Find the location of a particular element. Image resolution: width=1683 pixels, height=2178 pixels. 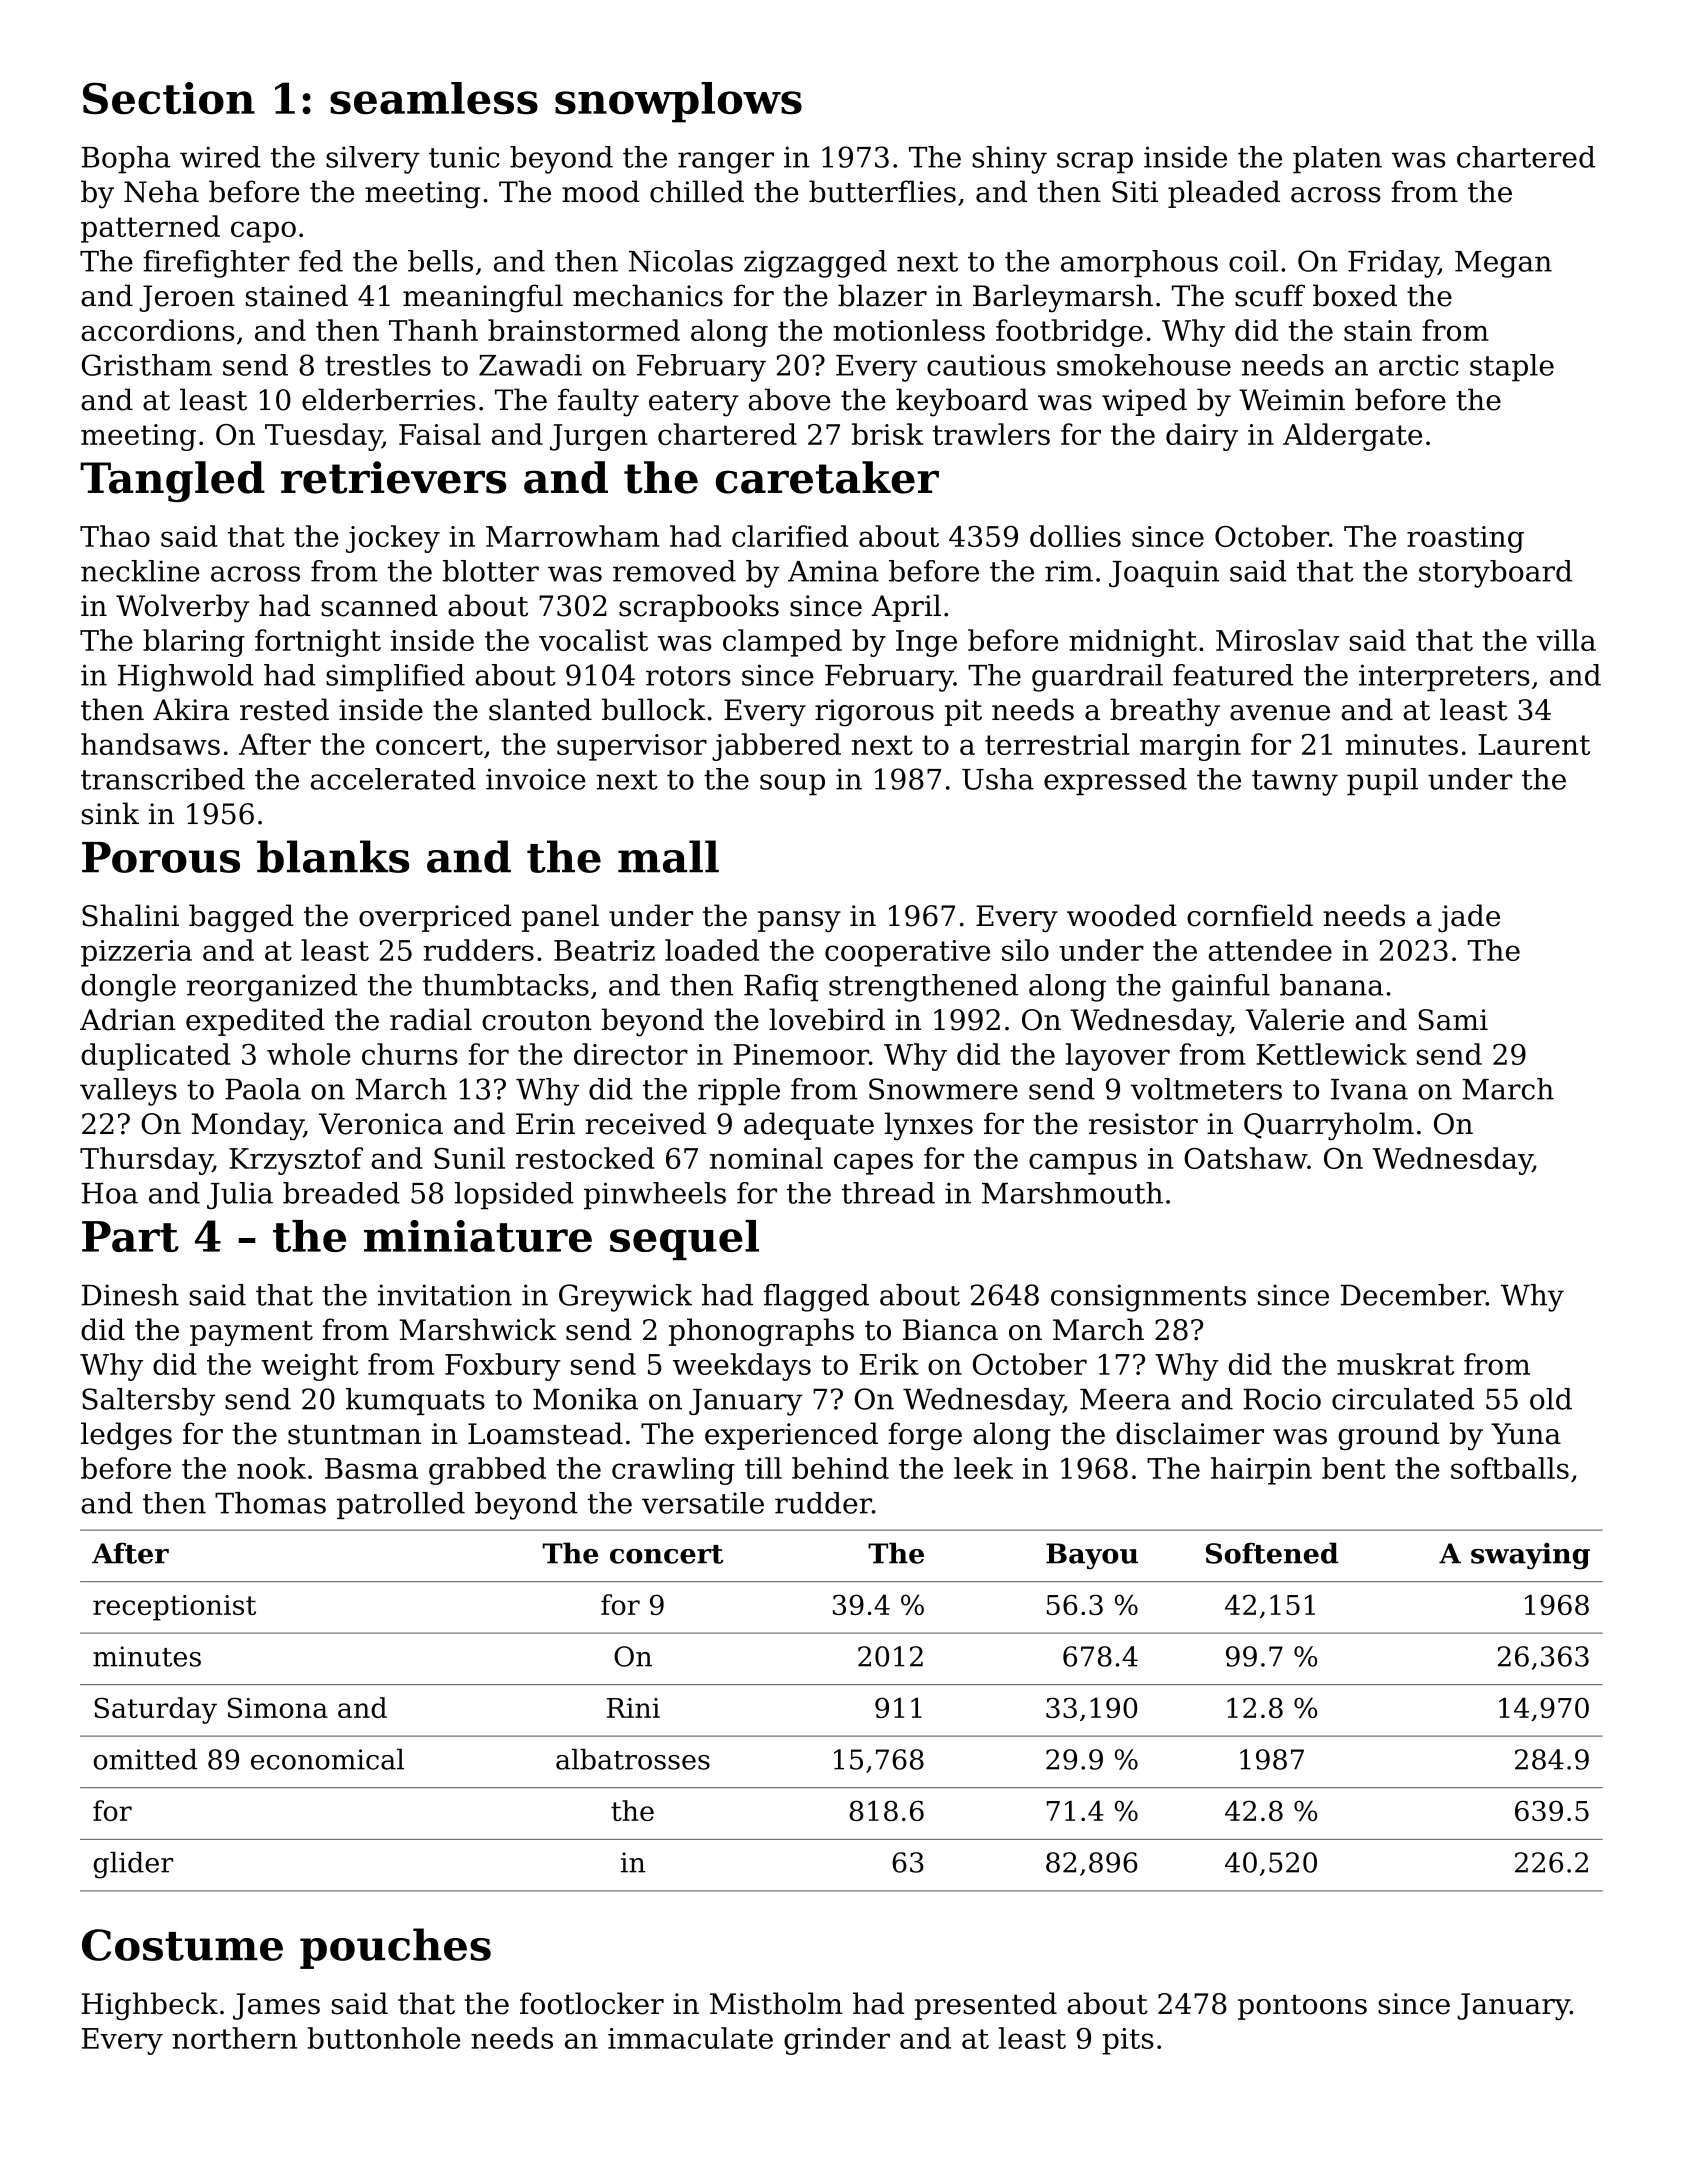

clamped is located at coordinates (782, 643).
